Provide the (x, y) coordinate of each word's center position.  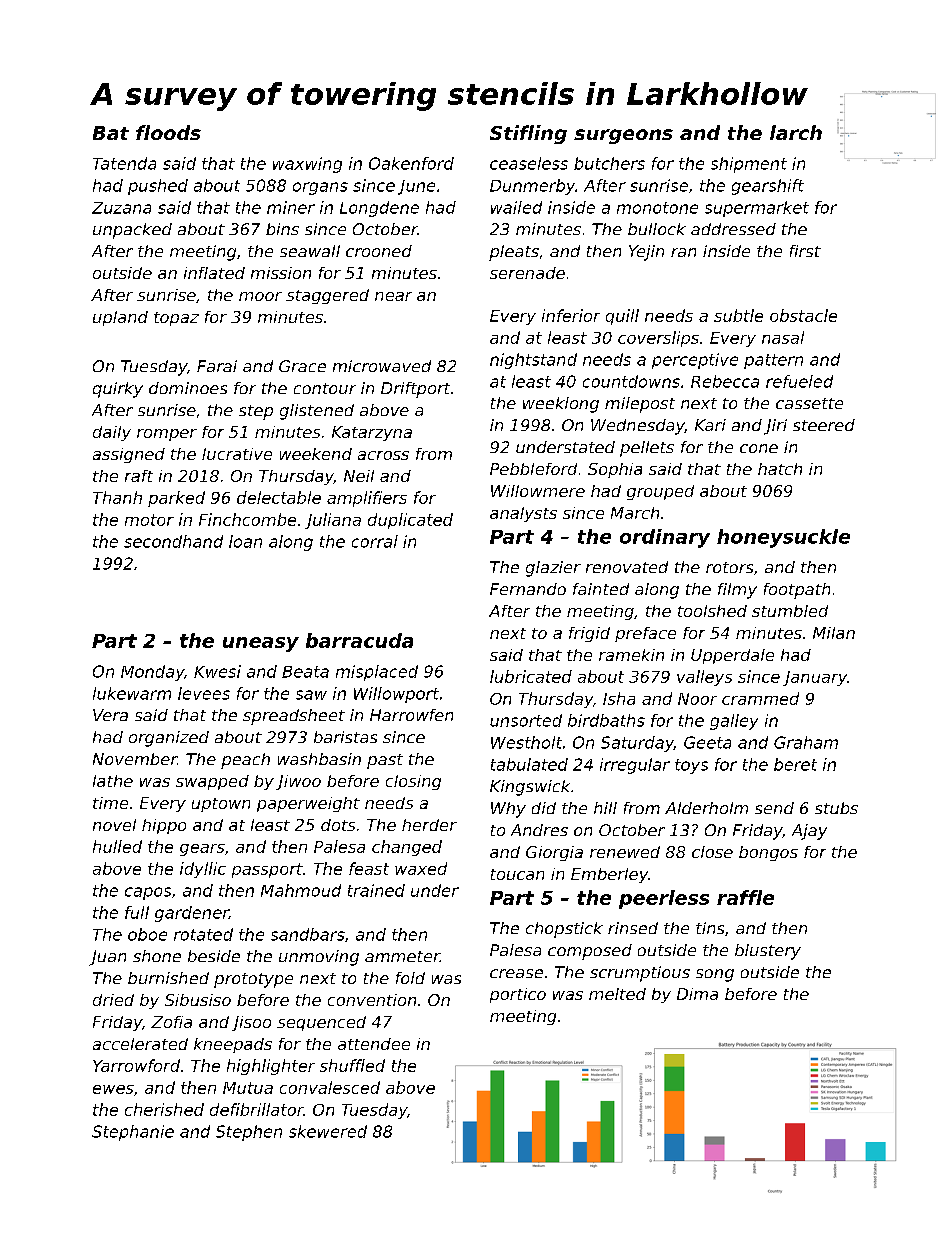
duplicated (410, 521)
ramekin (631, 655)
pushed (158, 187)
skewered (328, 1131)
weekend (316, 454)
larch (796, 132)
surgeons (623, 136)
